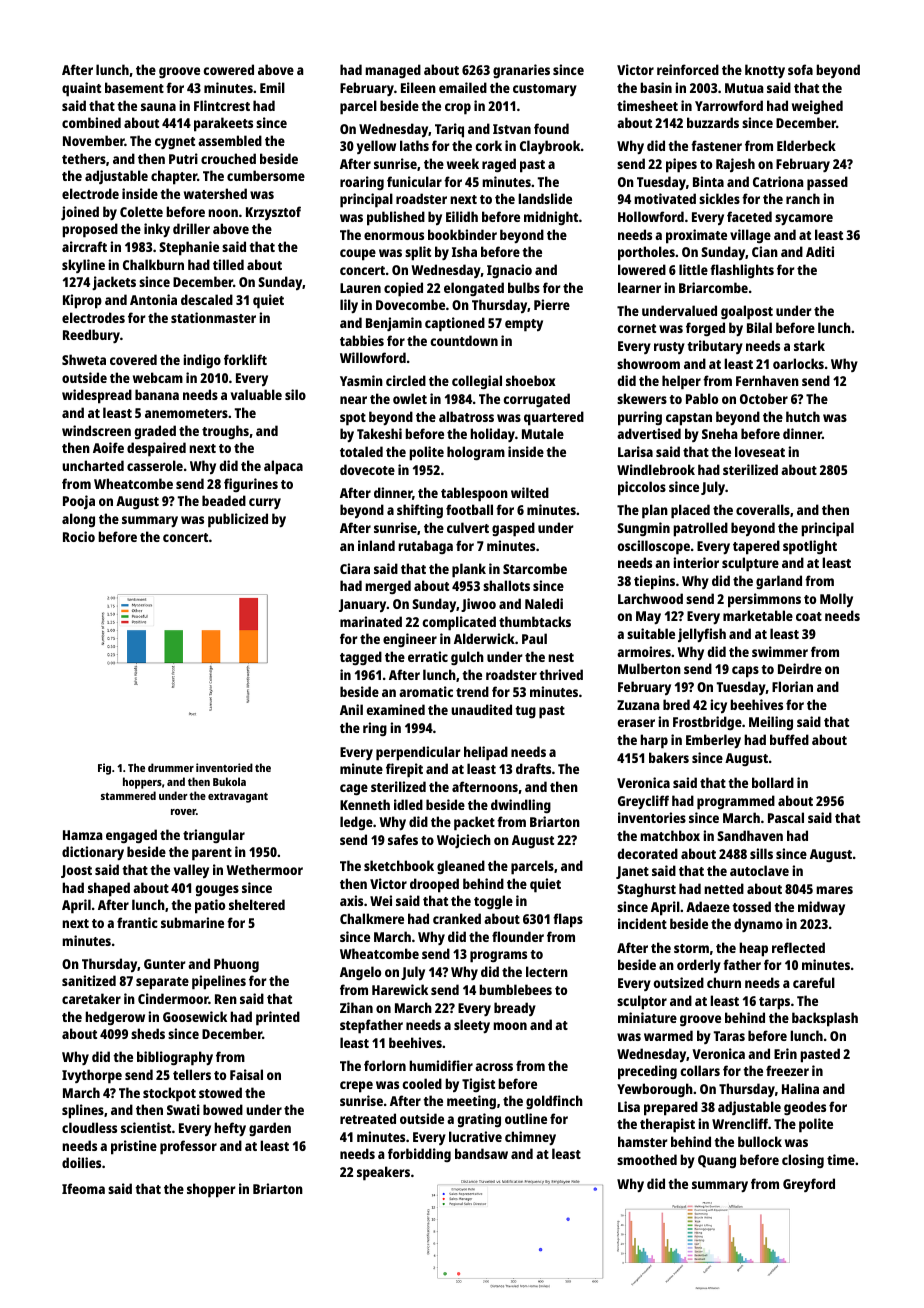 The image size is (924, 1308). I want to click on sofa, so click(800, 69).
